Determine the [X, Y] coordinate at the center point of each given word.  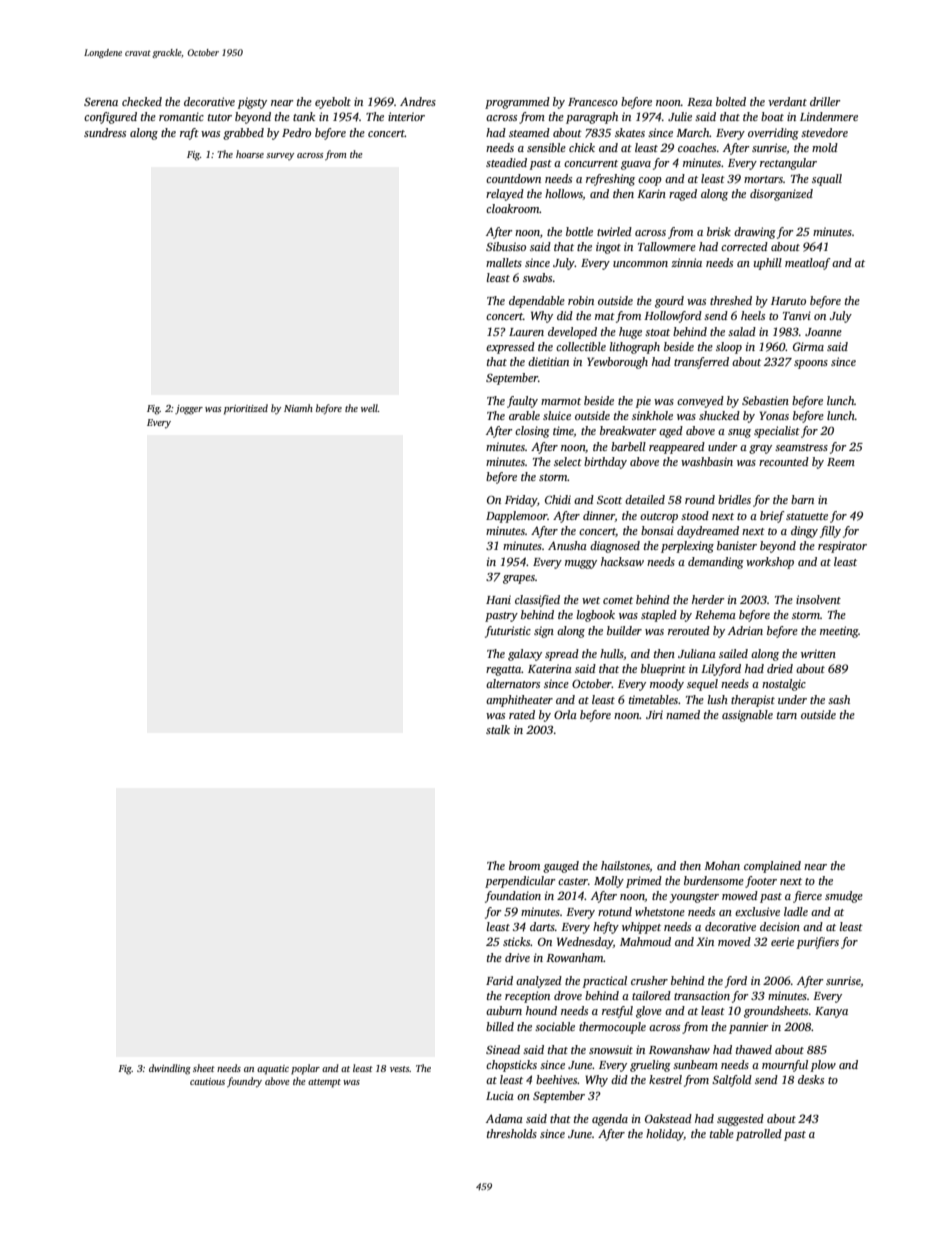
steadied [506, 162]
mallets [504, 262]
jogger [189, 410]
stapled [659, 616]
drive [517, 957]
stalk [498, 729]
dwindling [170, 1069]
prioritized [246, 409]
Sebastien [765, 400]
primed [644, 882]
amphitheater [519, 701]
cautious [207, 1081]
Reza [699, 102]
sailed [733, 653]
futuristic [508, 632]
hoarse [250, 154]
